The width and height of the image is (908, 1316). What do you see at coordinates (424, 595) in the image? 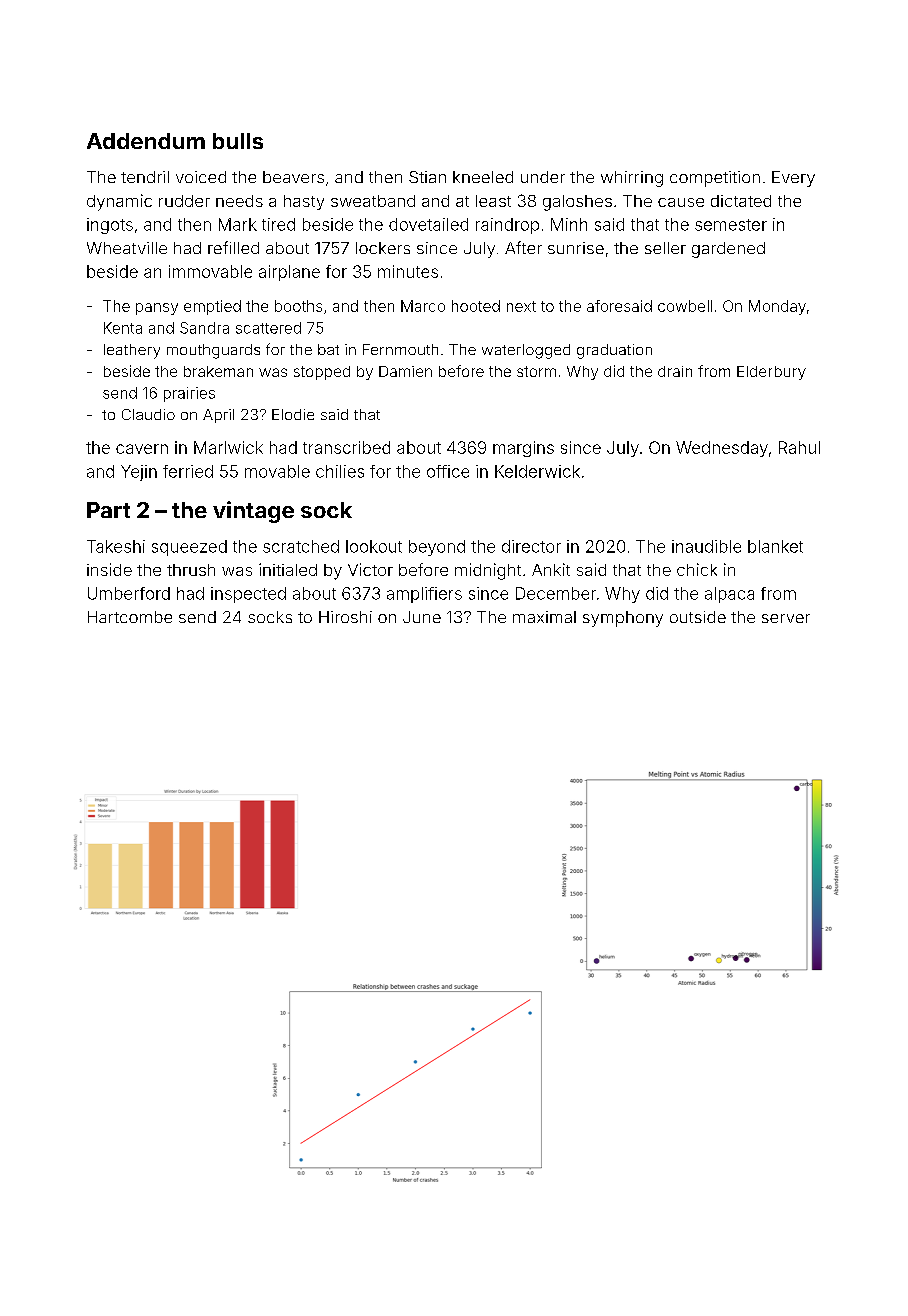
I see `amplifiers` at bounding box center [424, 595].
